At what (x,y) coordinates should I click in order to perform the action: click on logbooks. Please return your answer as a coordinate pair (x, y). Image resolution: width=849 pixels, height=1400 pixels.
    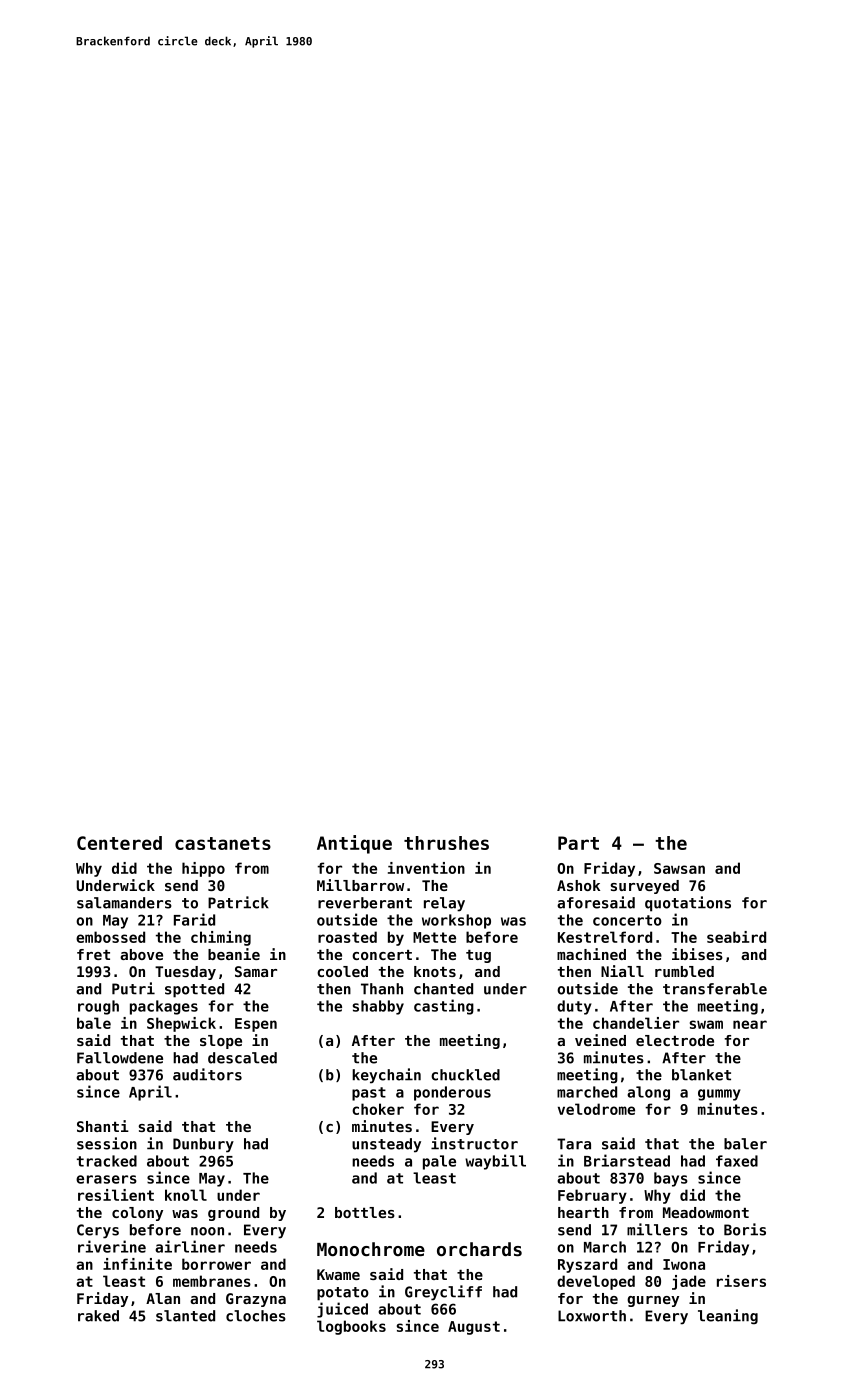
    Looking at the image, I should click on (351, 1327).
